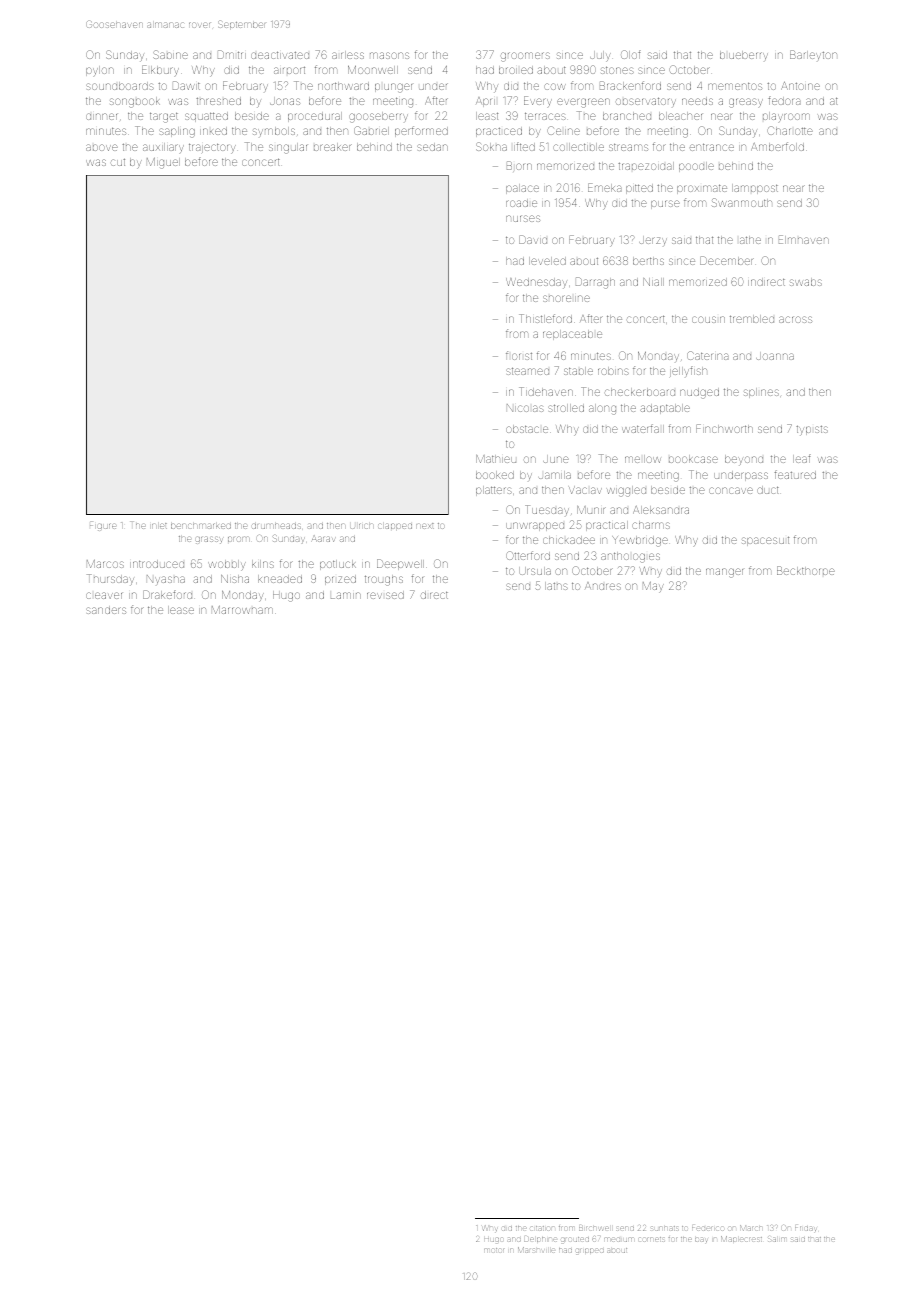  I want to click on May, so click(653, 587).
